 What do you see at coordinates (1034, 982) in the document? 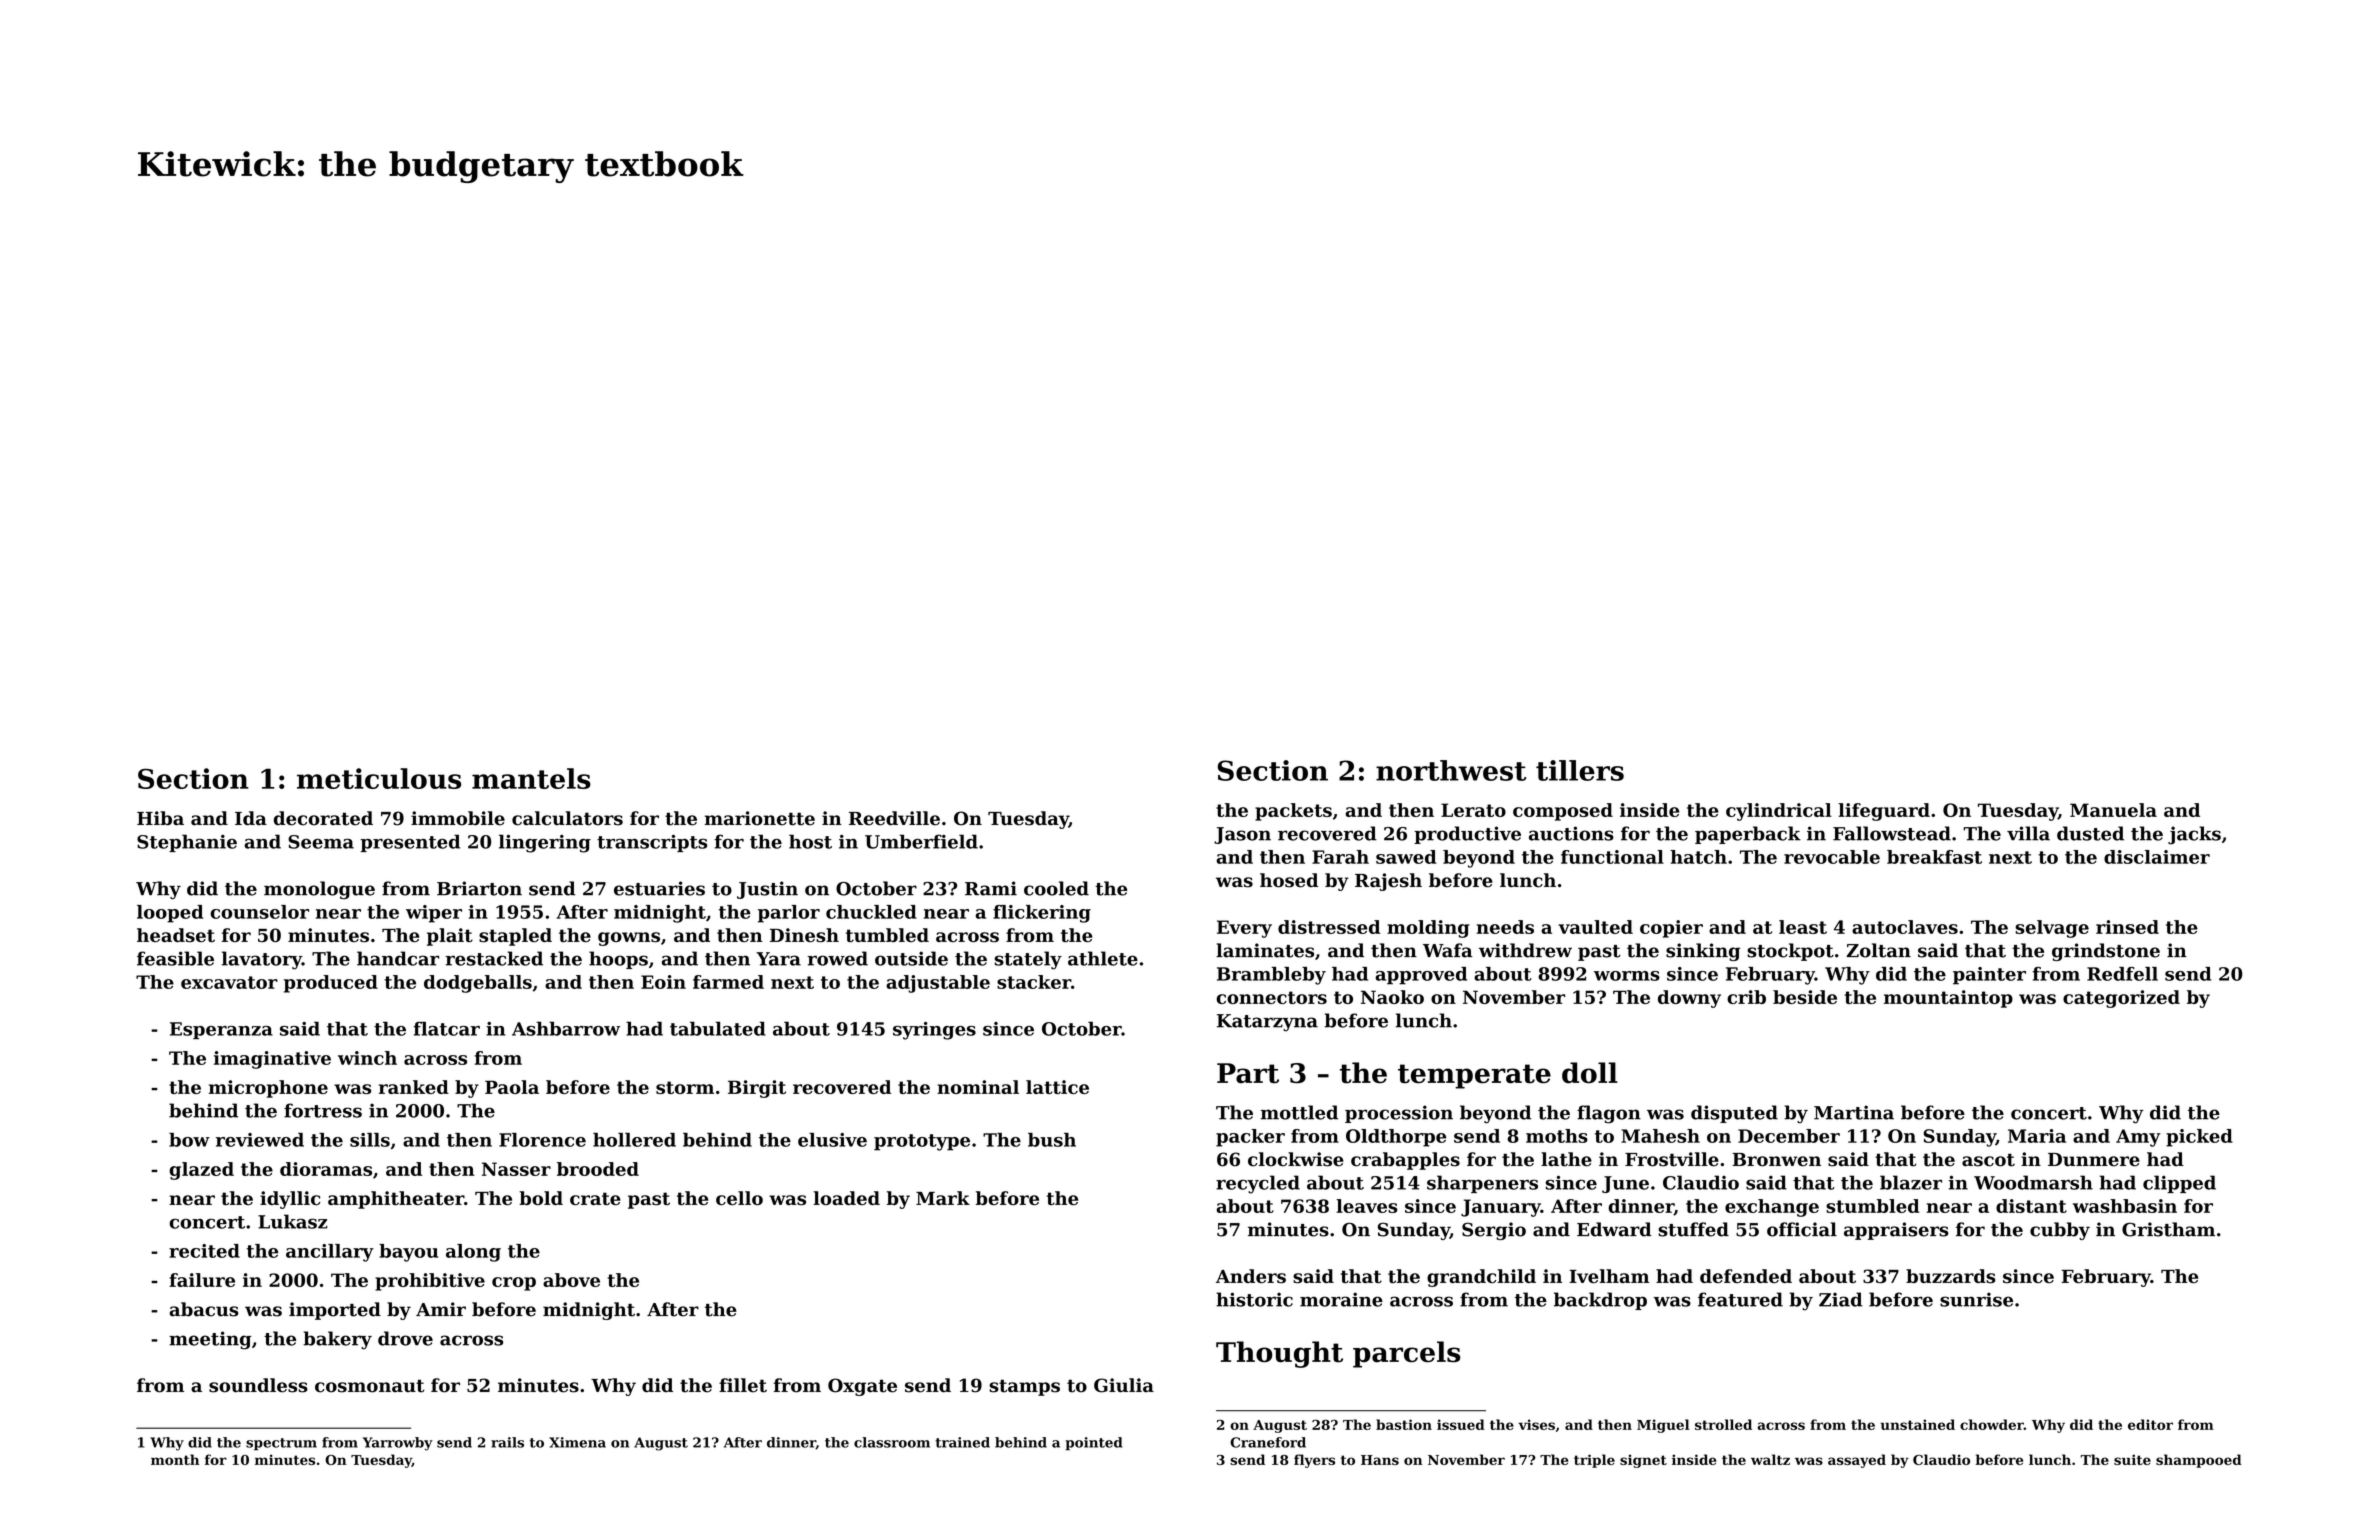
I see `stacker` at bounding box center [1034, 982].
